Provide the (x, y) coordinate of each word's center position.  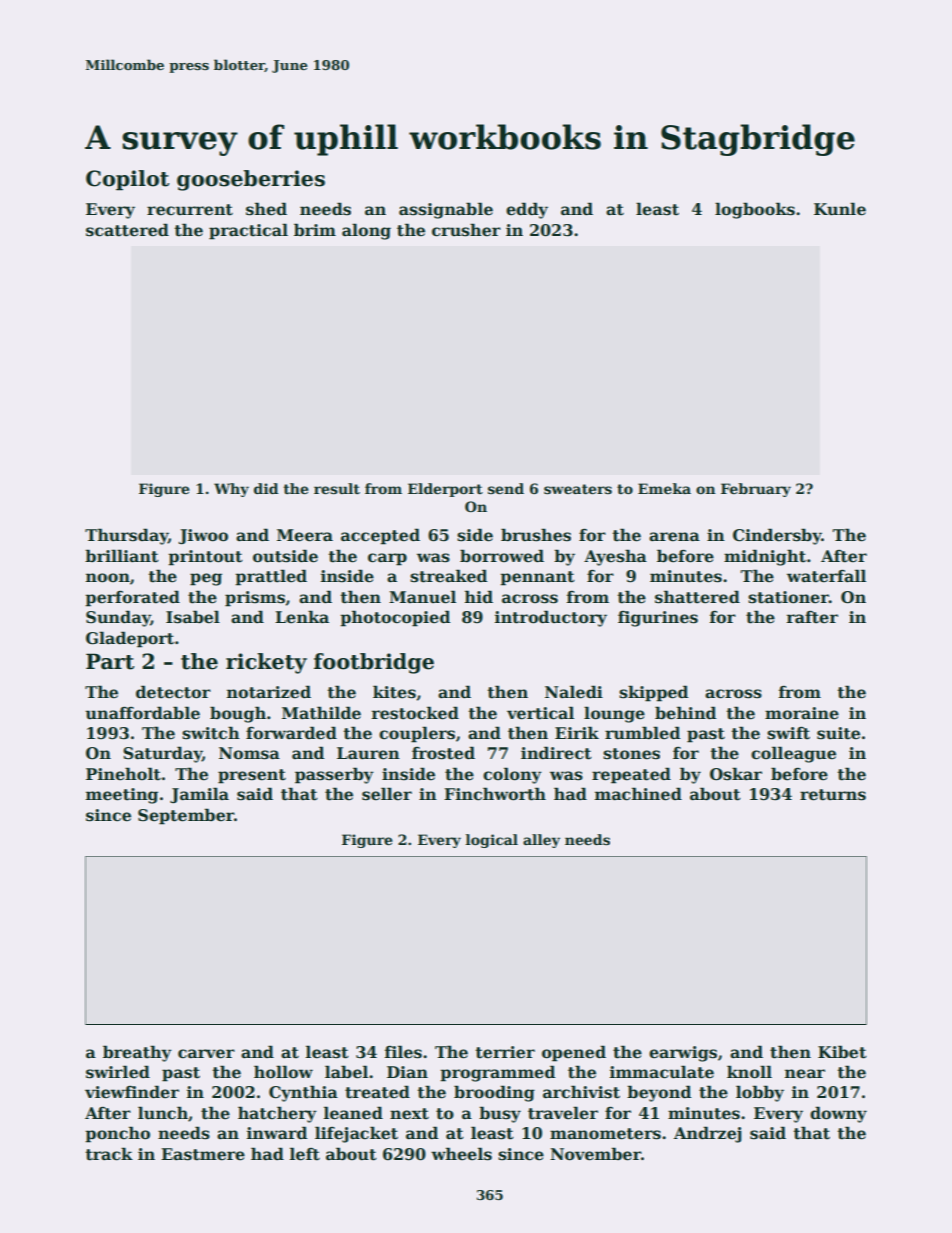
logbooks (755, 210)
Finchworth (495, 794)
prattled (271, 577)
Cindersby (777, 536)
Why (231, 490)
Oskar (736, 774)
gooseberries (251, 180)
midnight (765, 557)
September (186, 816)
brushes (536, 535)
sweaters (578, 489)
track (109, 1154)
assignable (446, 210)
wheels (461, 1154)
